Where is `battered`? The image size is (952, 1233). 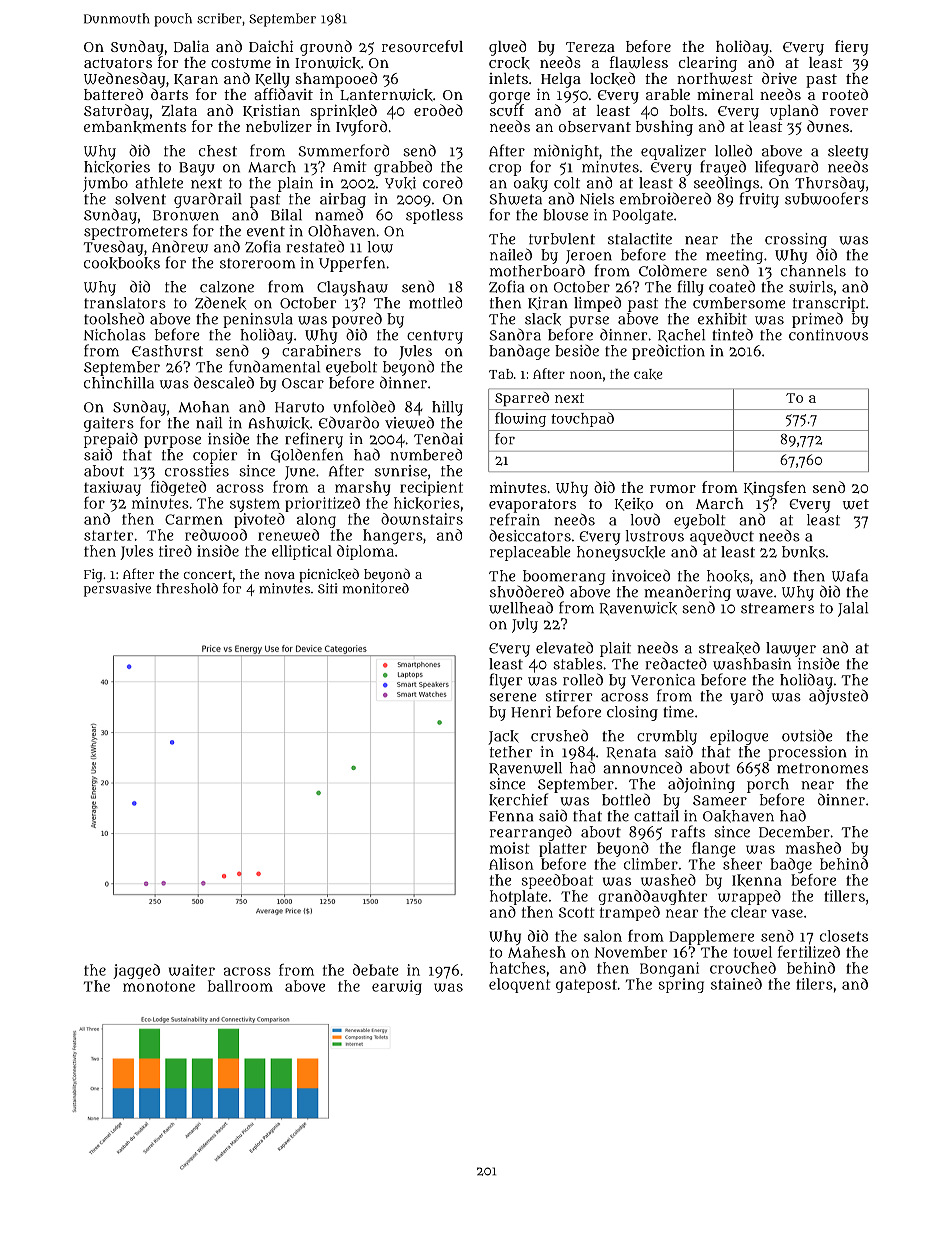 battered is located at coordinates (113, 94).
